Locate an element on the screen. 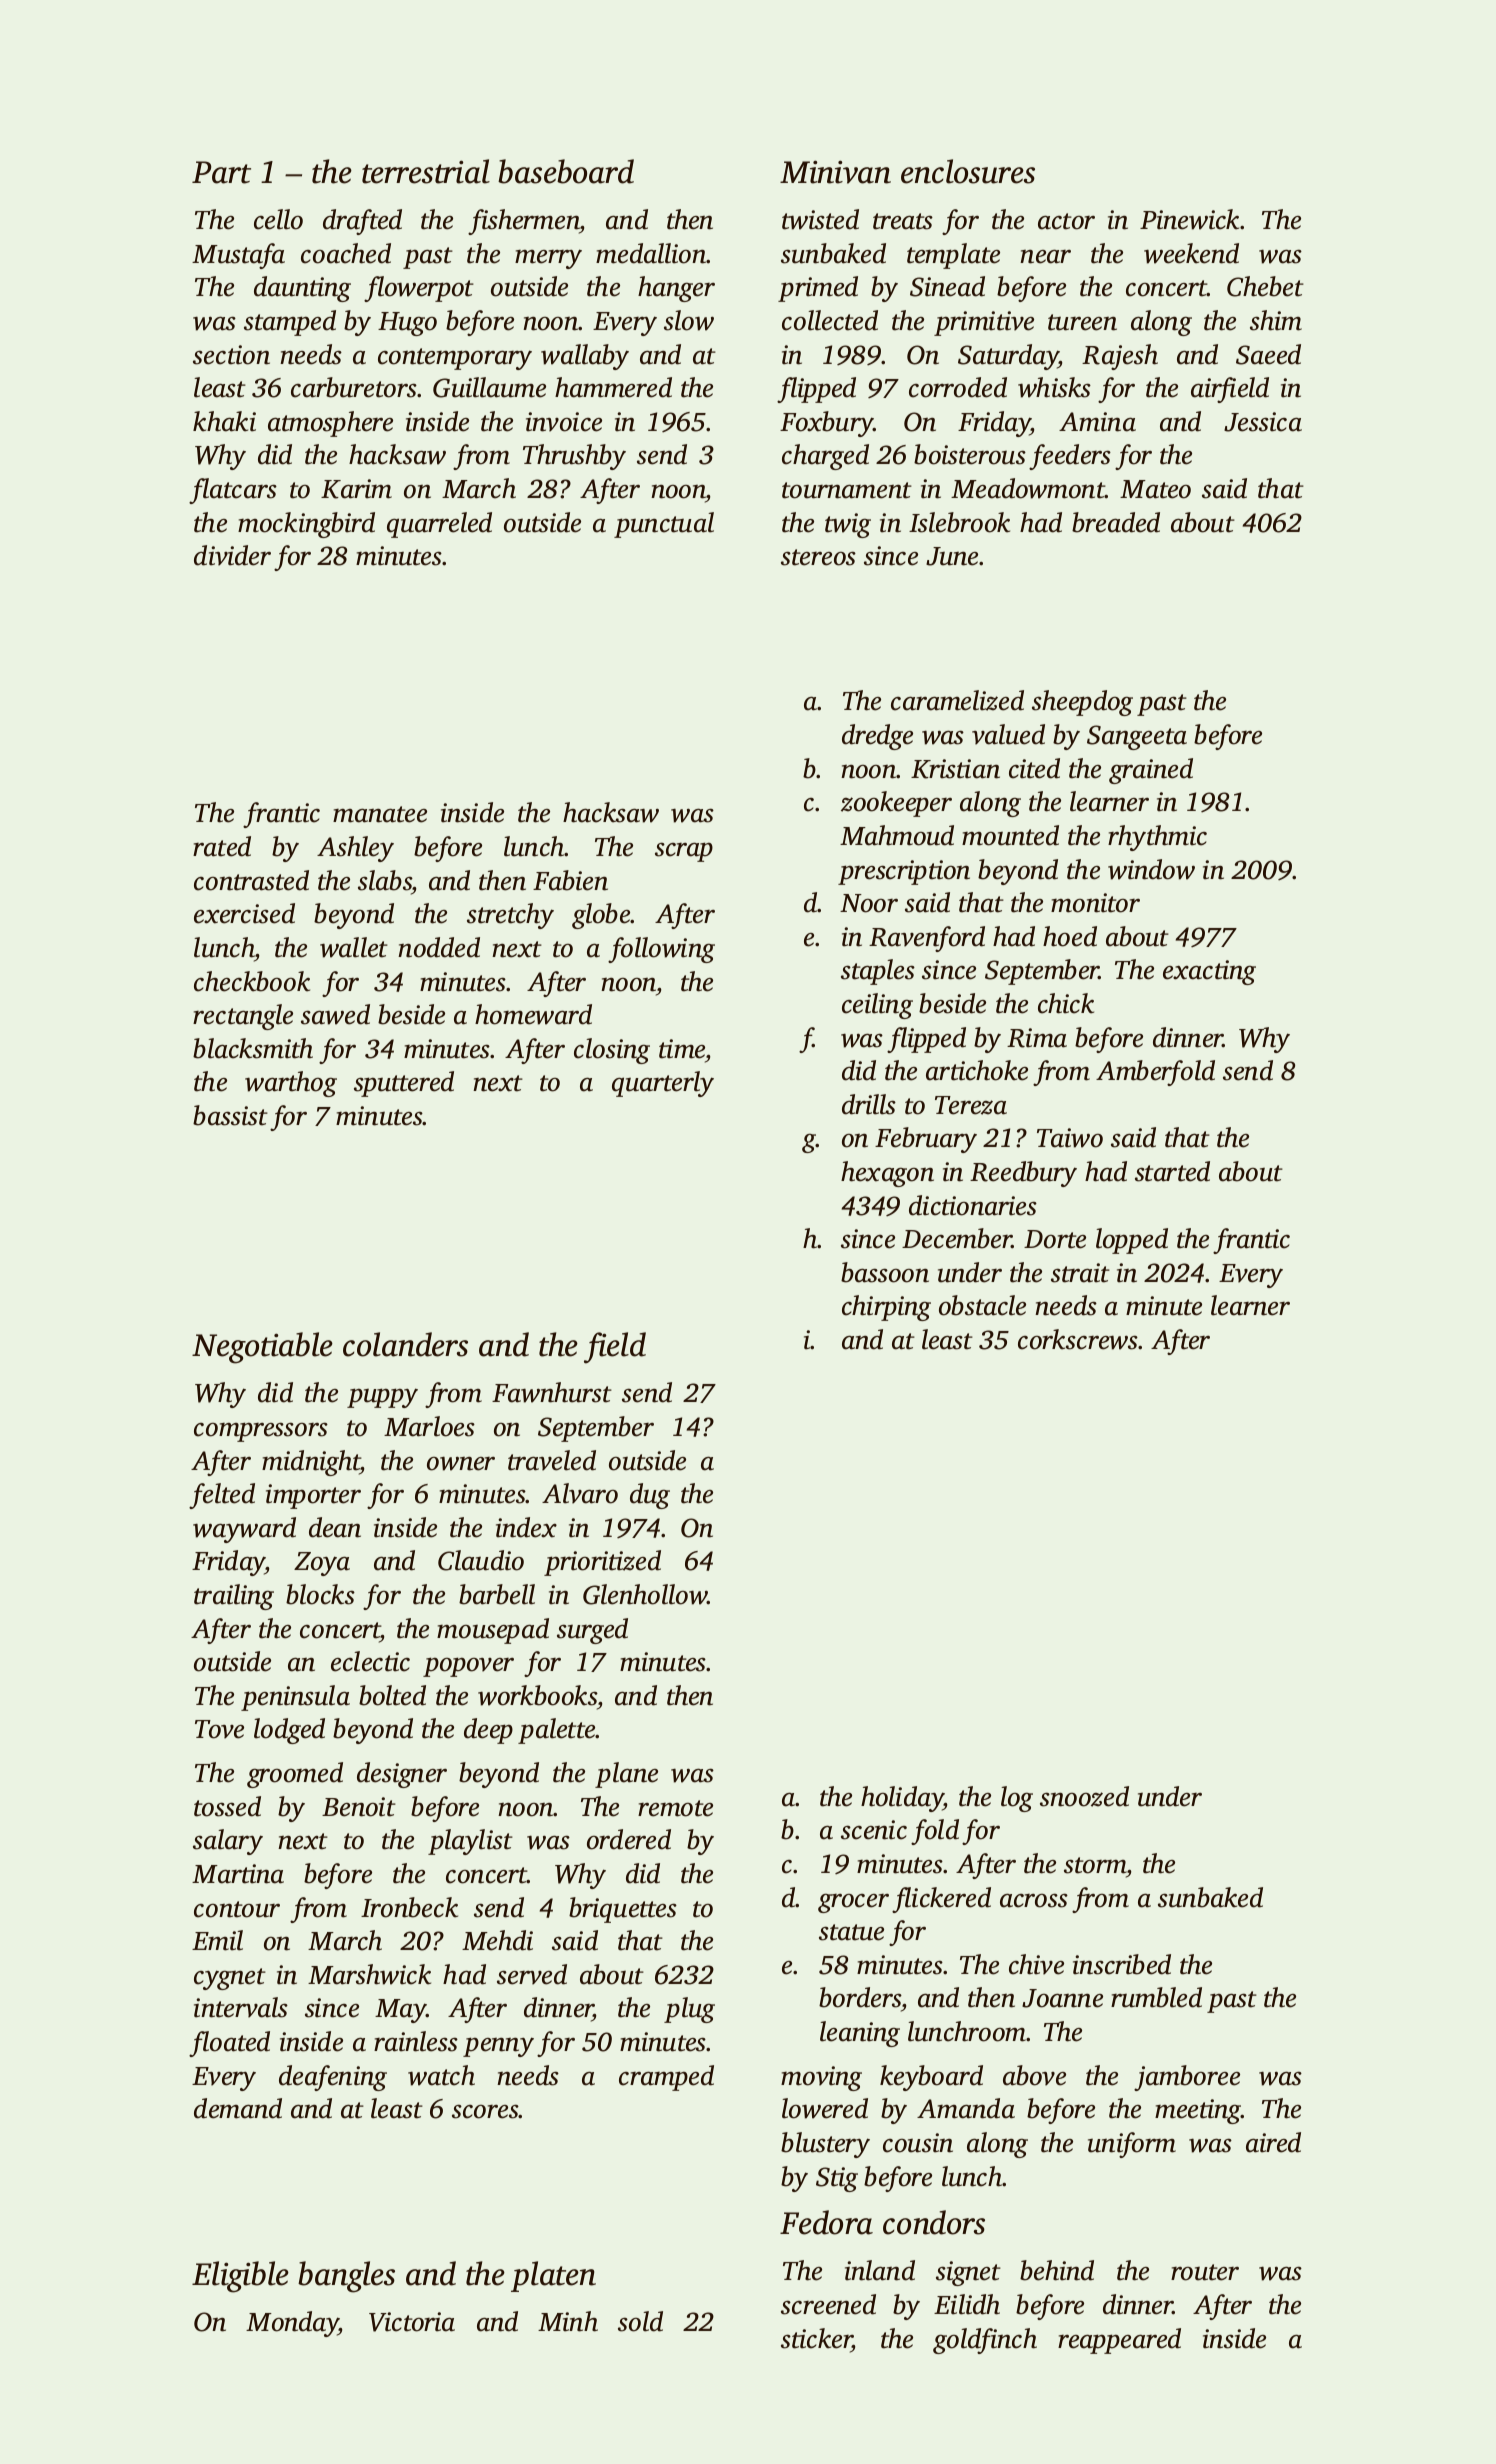 This screenshot has width=1496, height=2464. colanders is located at coordinates (405, 1344).
